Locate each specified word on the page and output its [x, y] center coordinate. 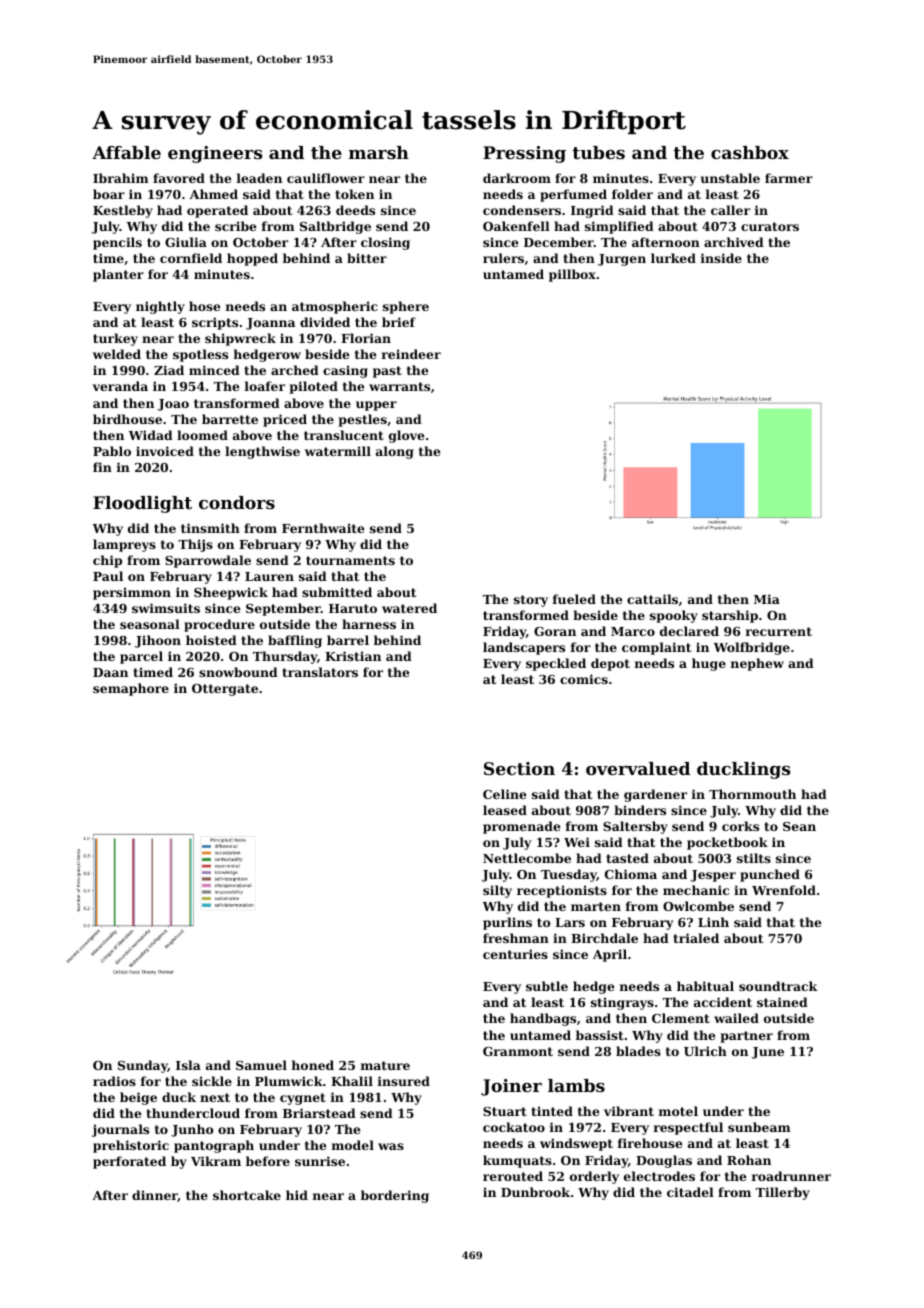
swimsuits [166, 608]
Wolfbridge [752, 648]
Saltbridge [335, 227]
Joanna [270, 324]
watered [409, 608]
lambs [576, 1085]
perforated [129, 1162]
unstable [730, 178]
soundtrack [778, 986]
